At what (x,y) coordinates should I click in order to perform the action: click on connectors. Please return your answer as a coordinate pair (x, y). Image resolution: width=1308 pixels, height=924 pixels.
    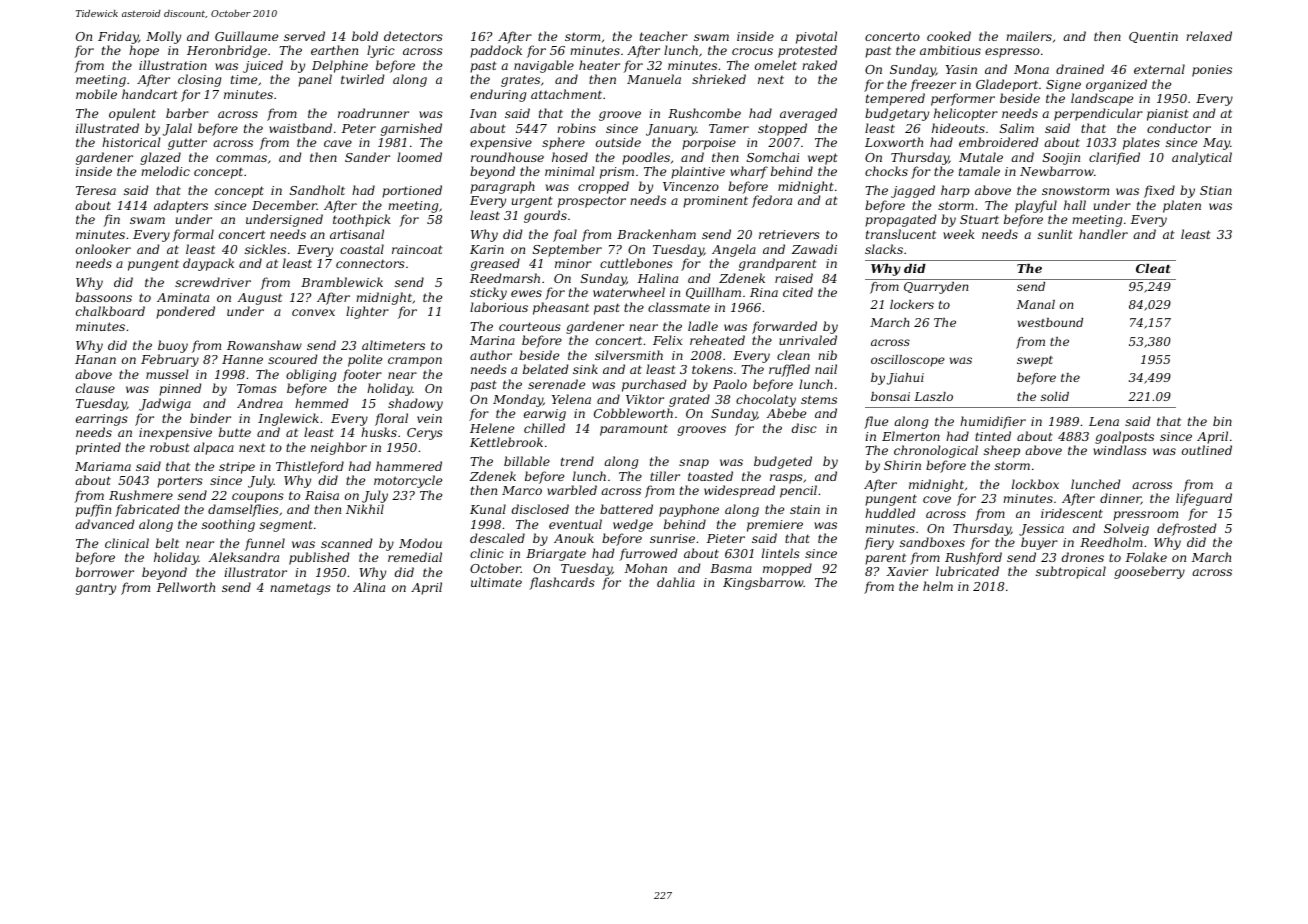
    Looking at the image, I should click on (370, 264).
